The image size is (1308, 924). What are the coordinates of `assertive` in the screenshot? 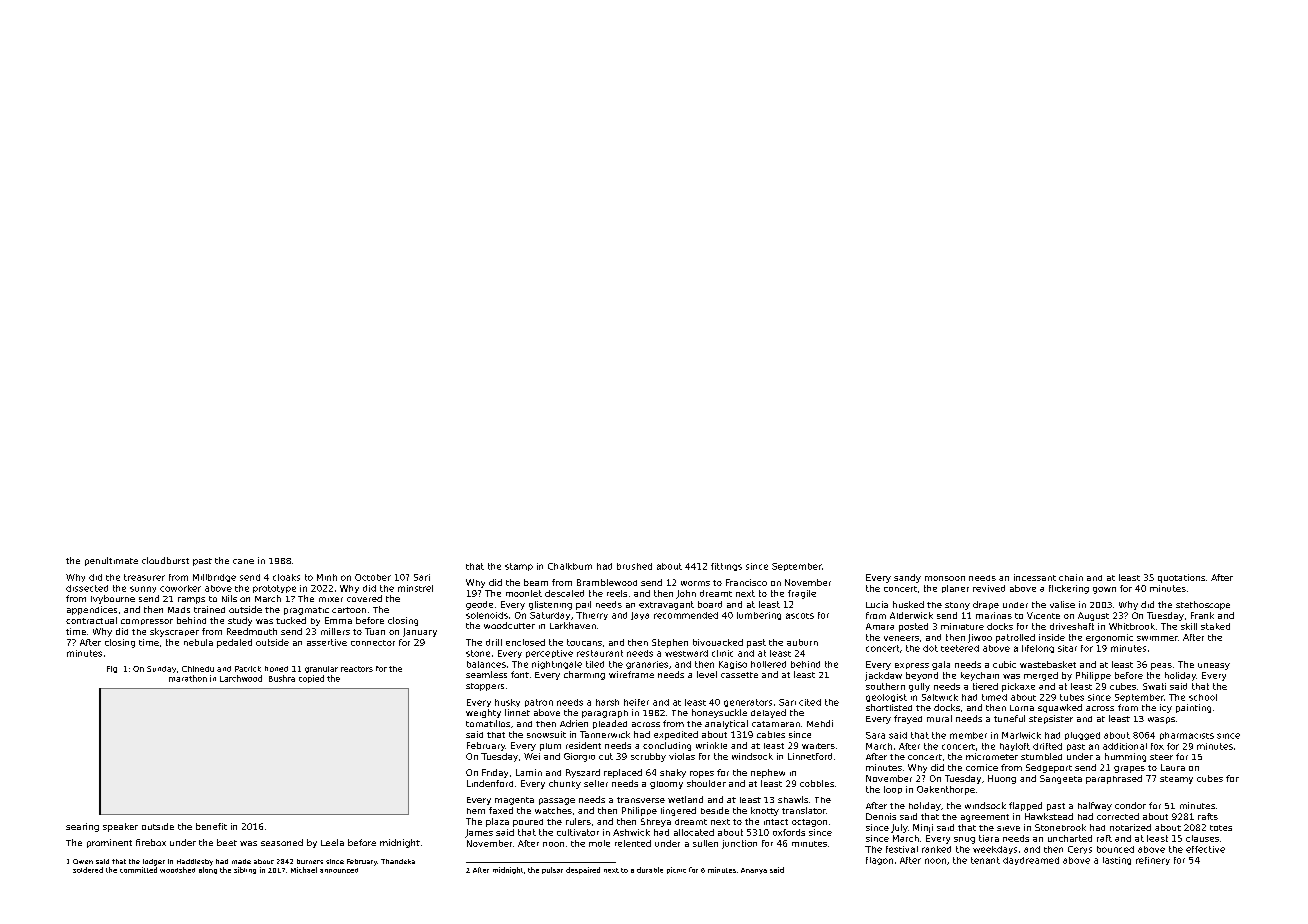 It's located at (327, 642).
